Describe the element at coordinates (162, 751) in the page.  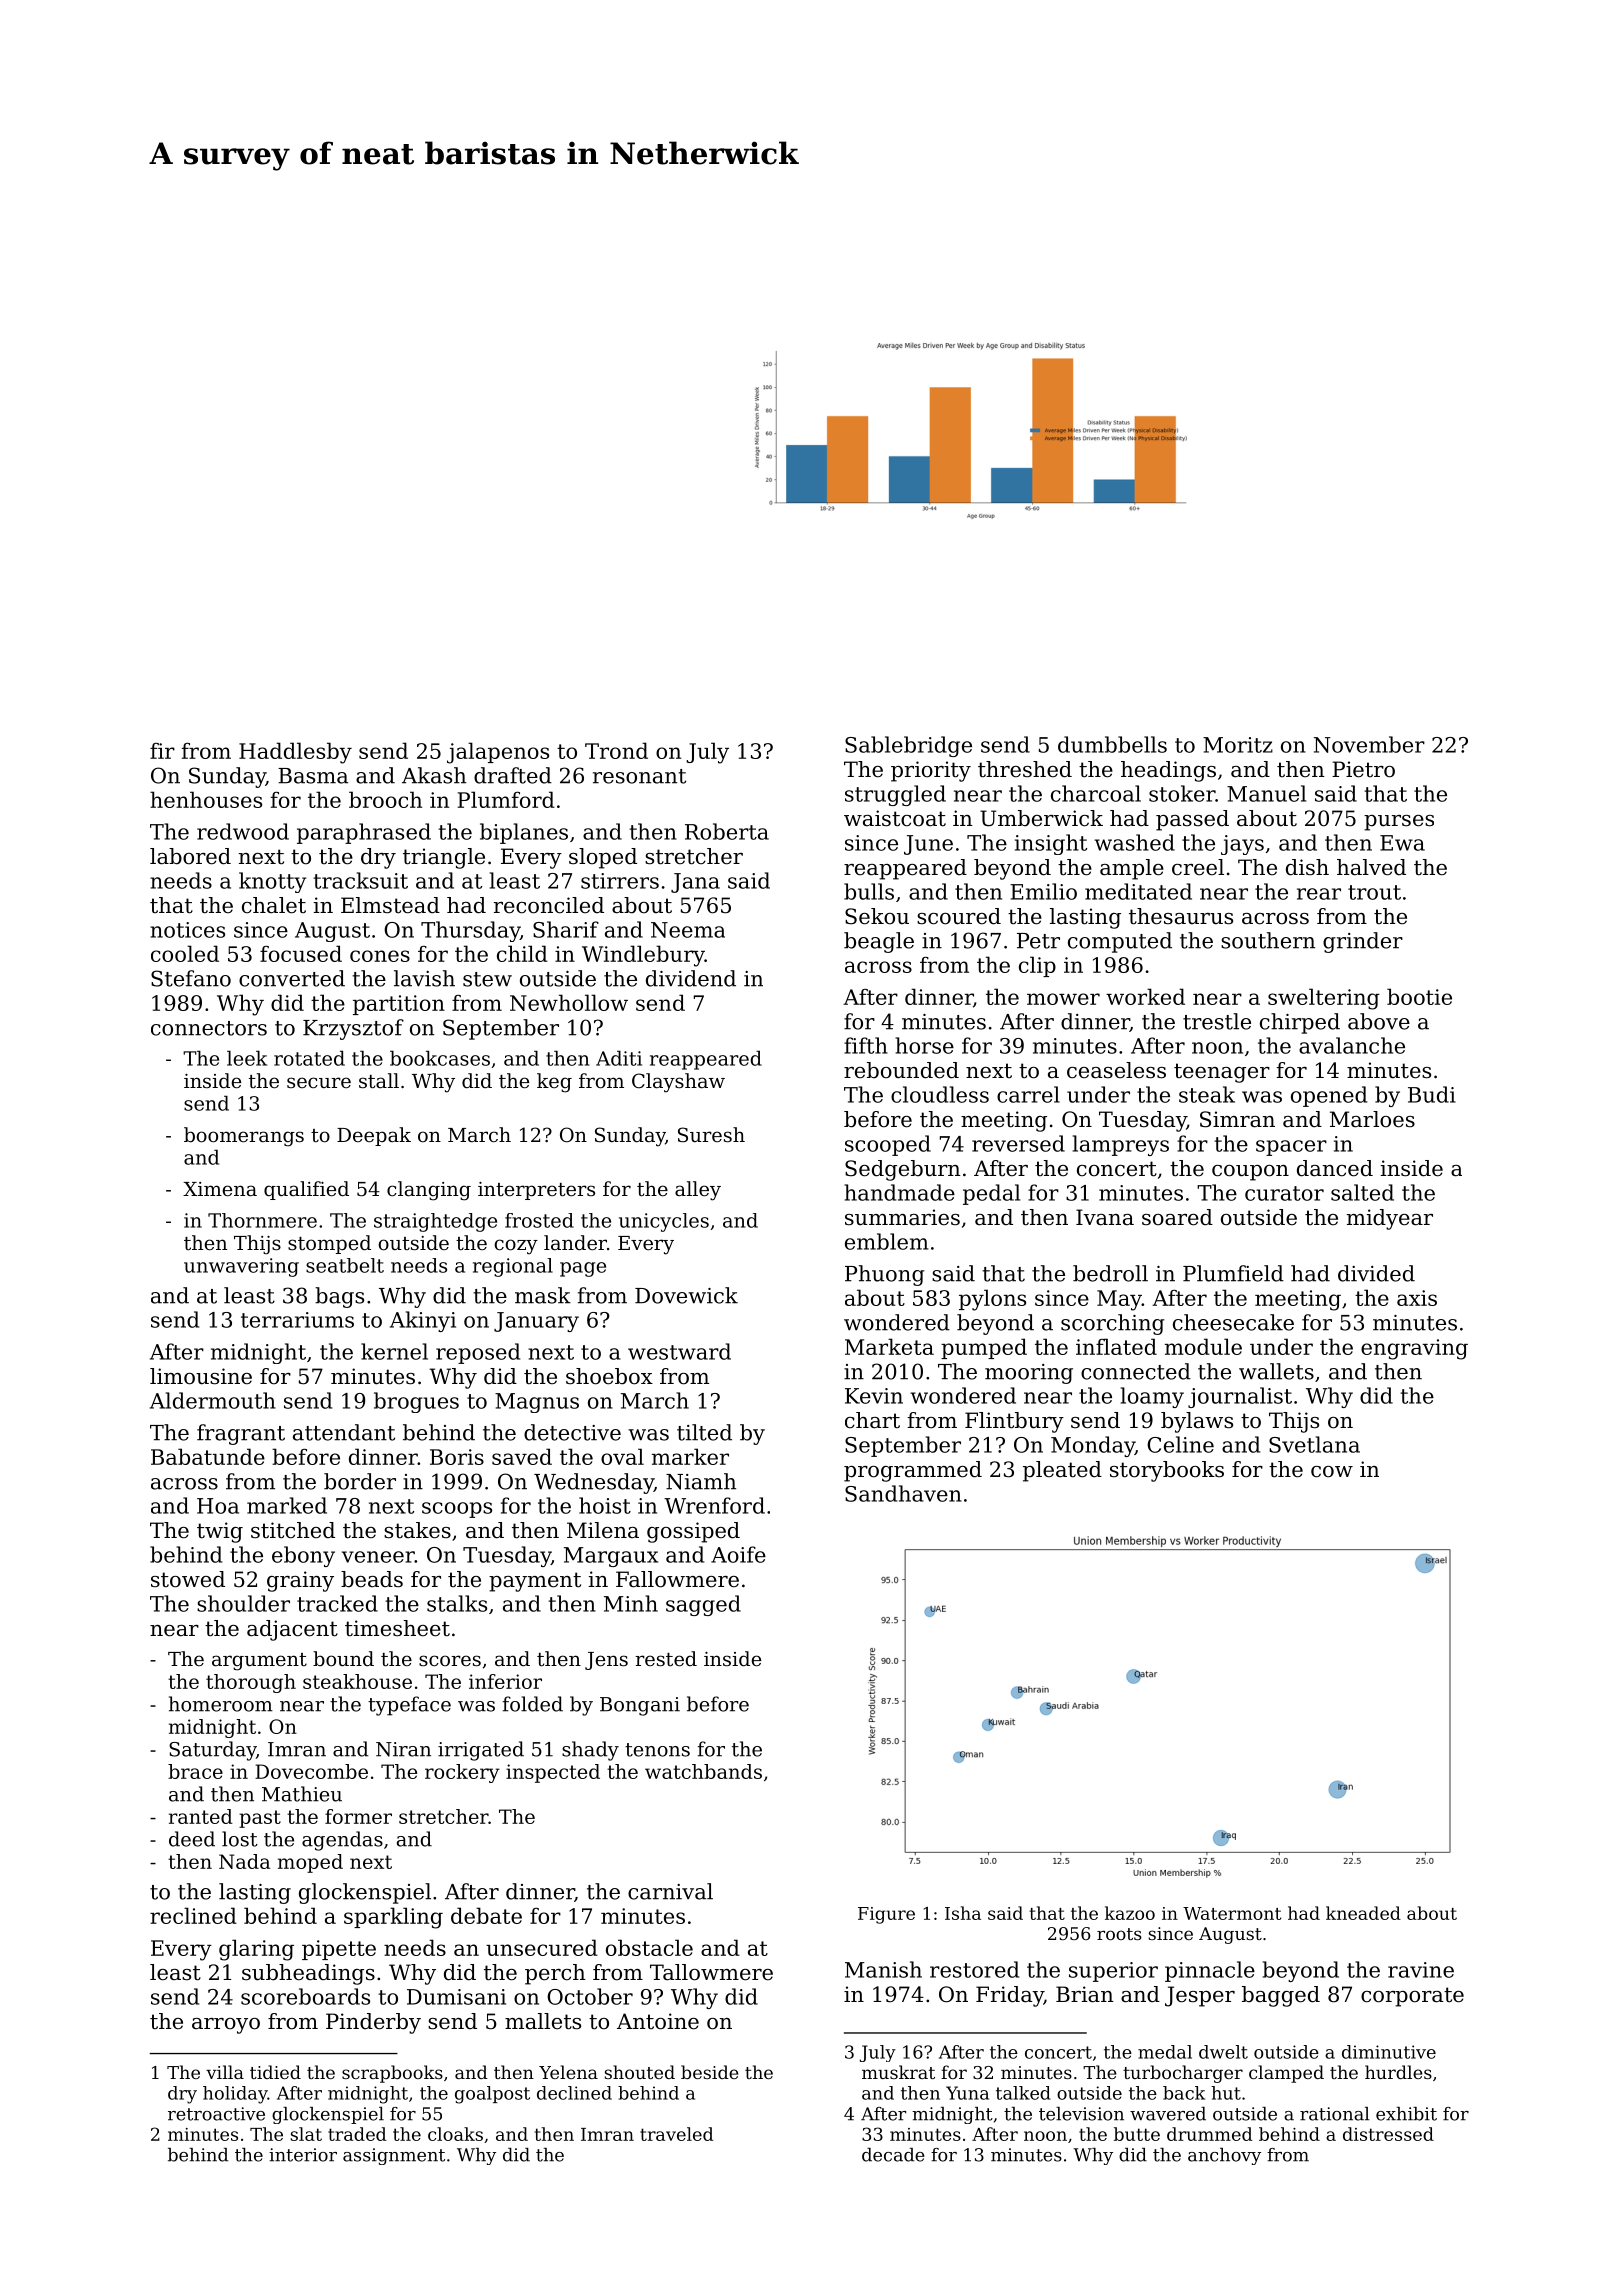
I see `fir` at that location.
